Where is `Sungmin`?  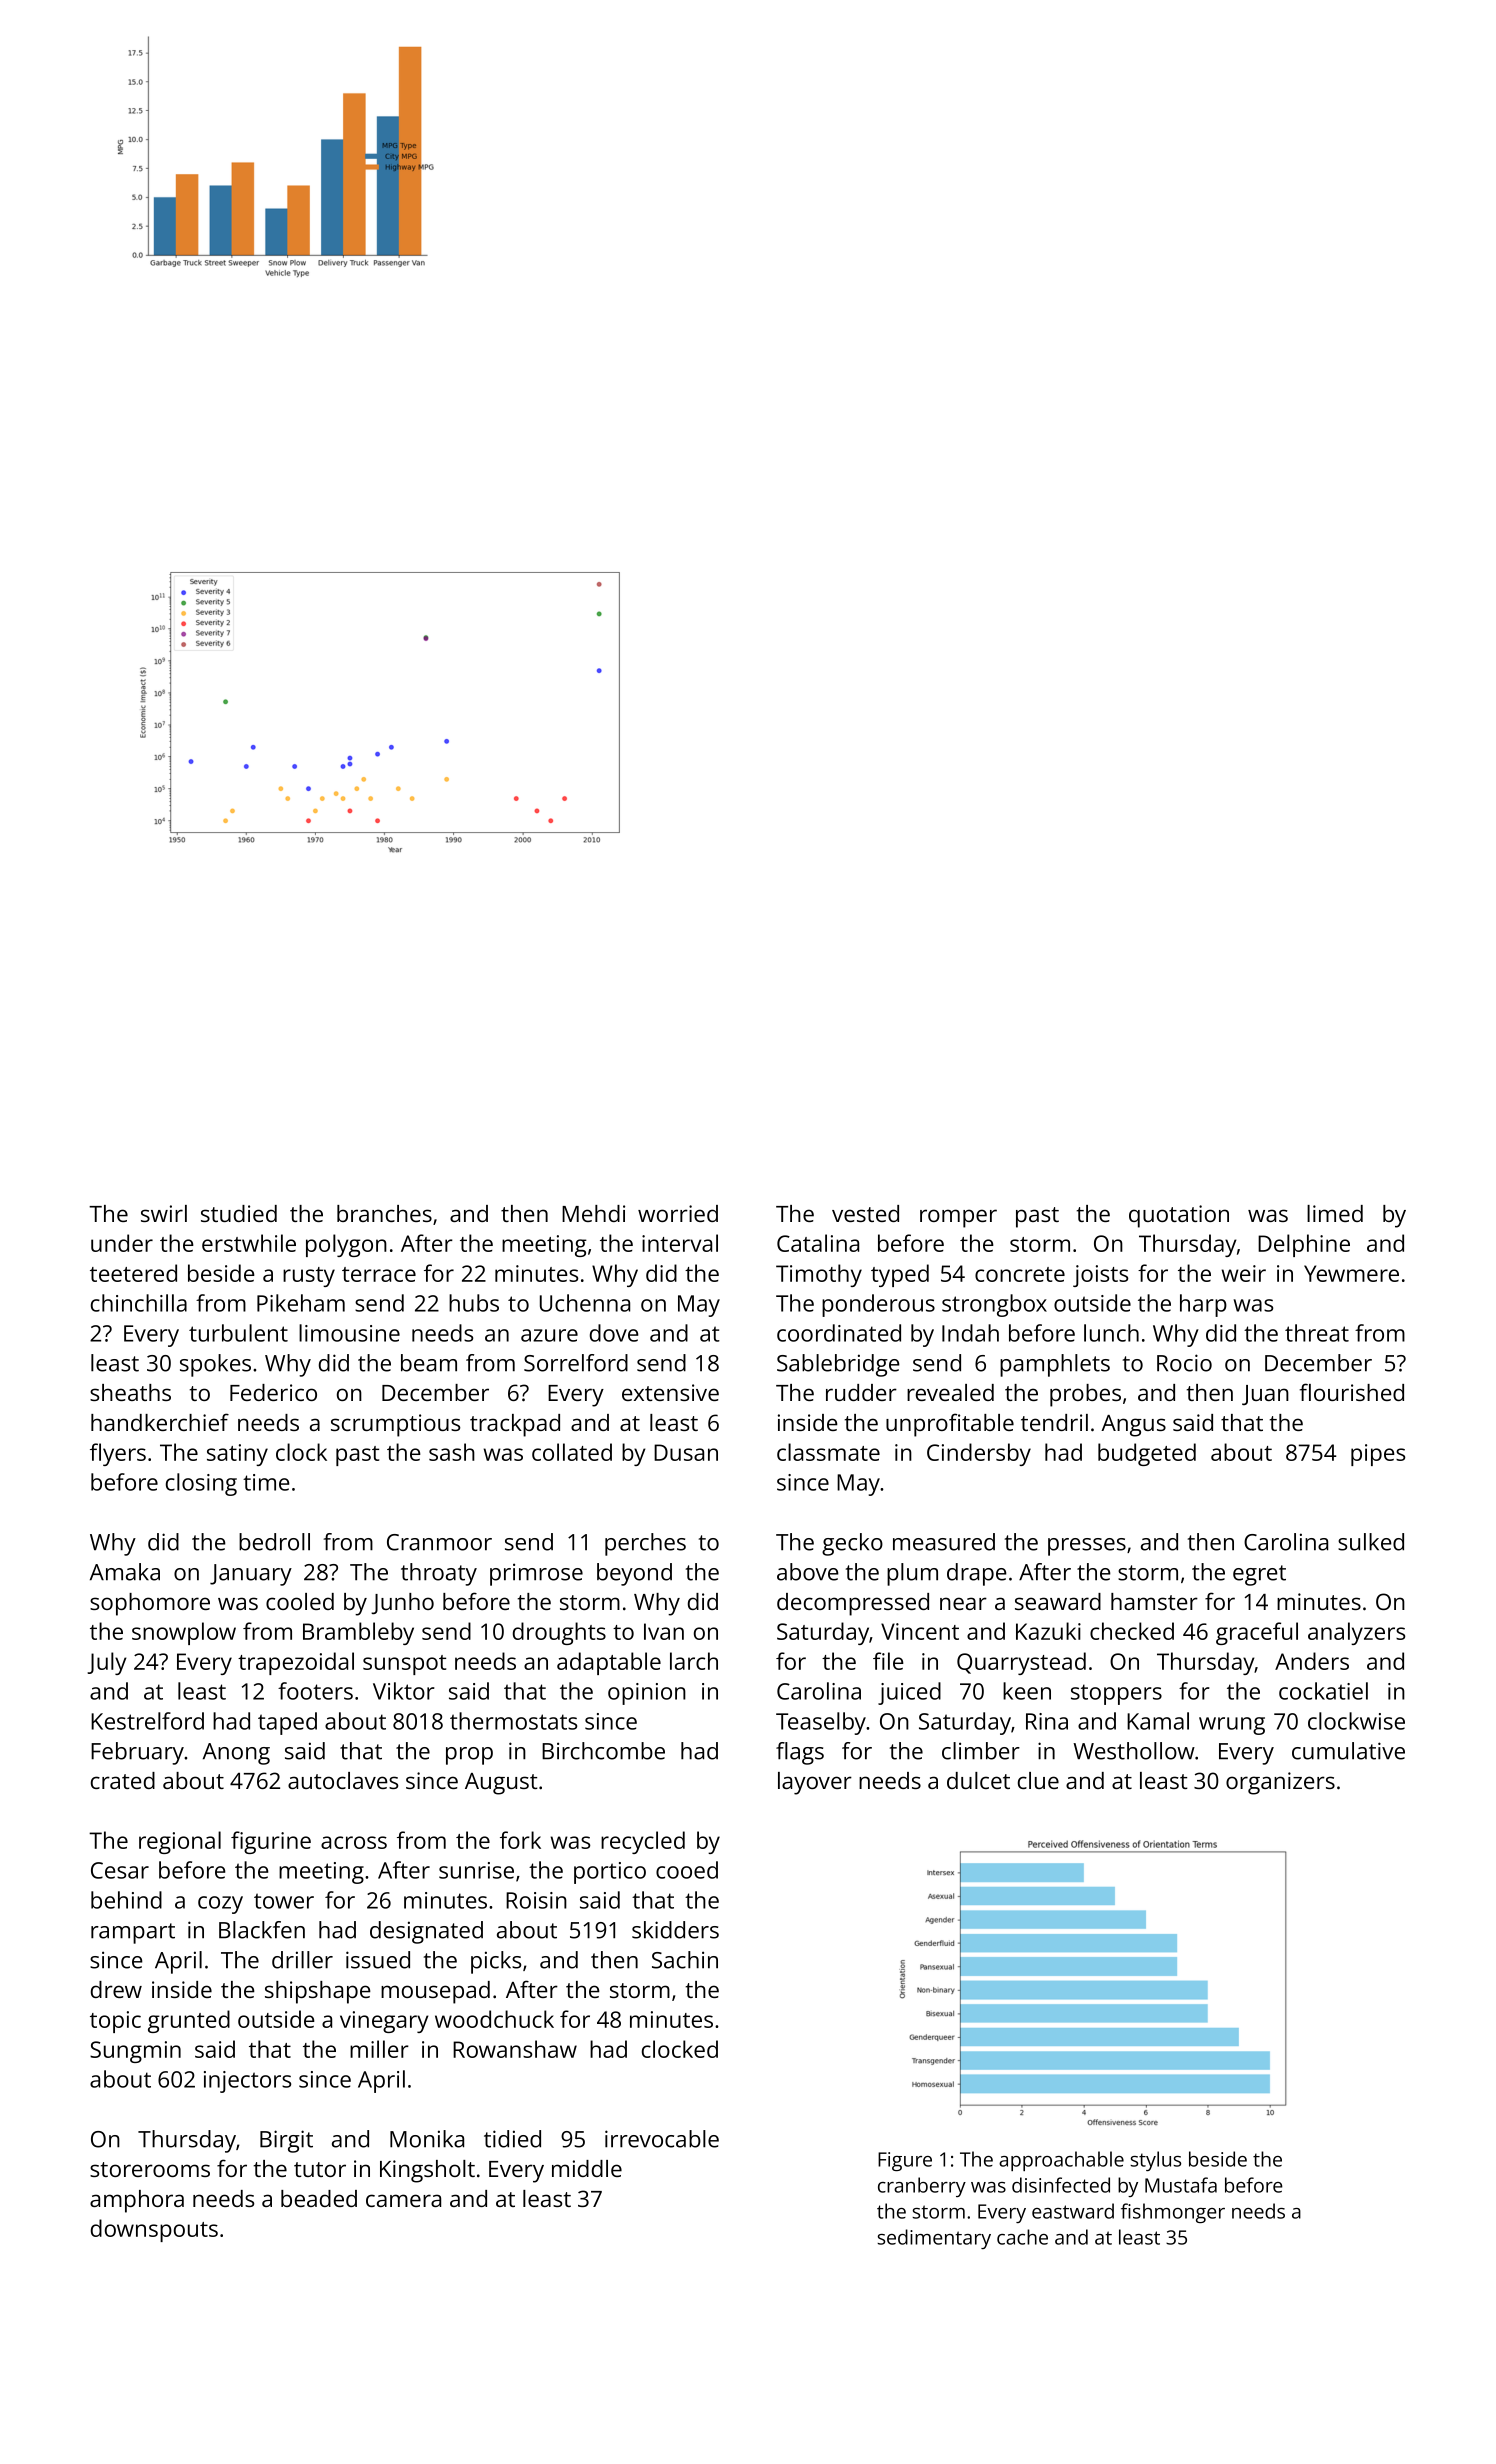 Sungmin is located at coordinates (135, 2052).
